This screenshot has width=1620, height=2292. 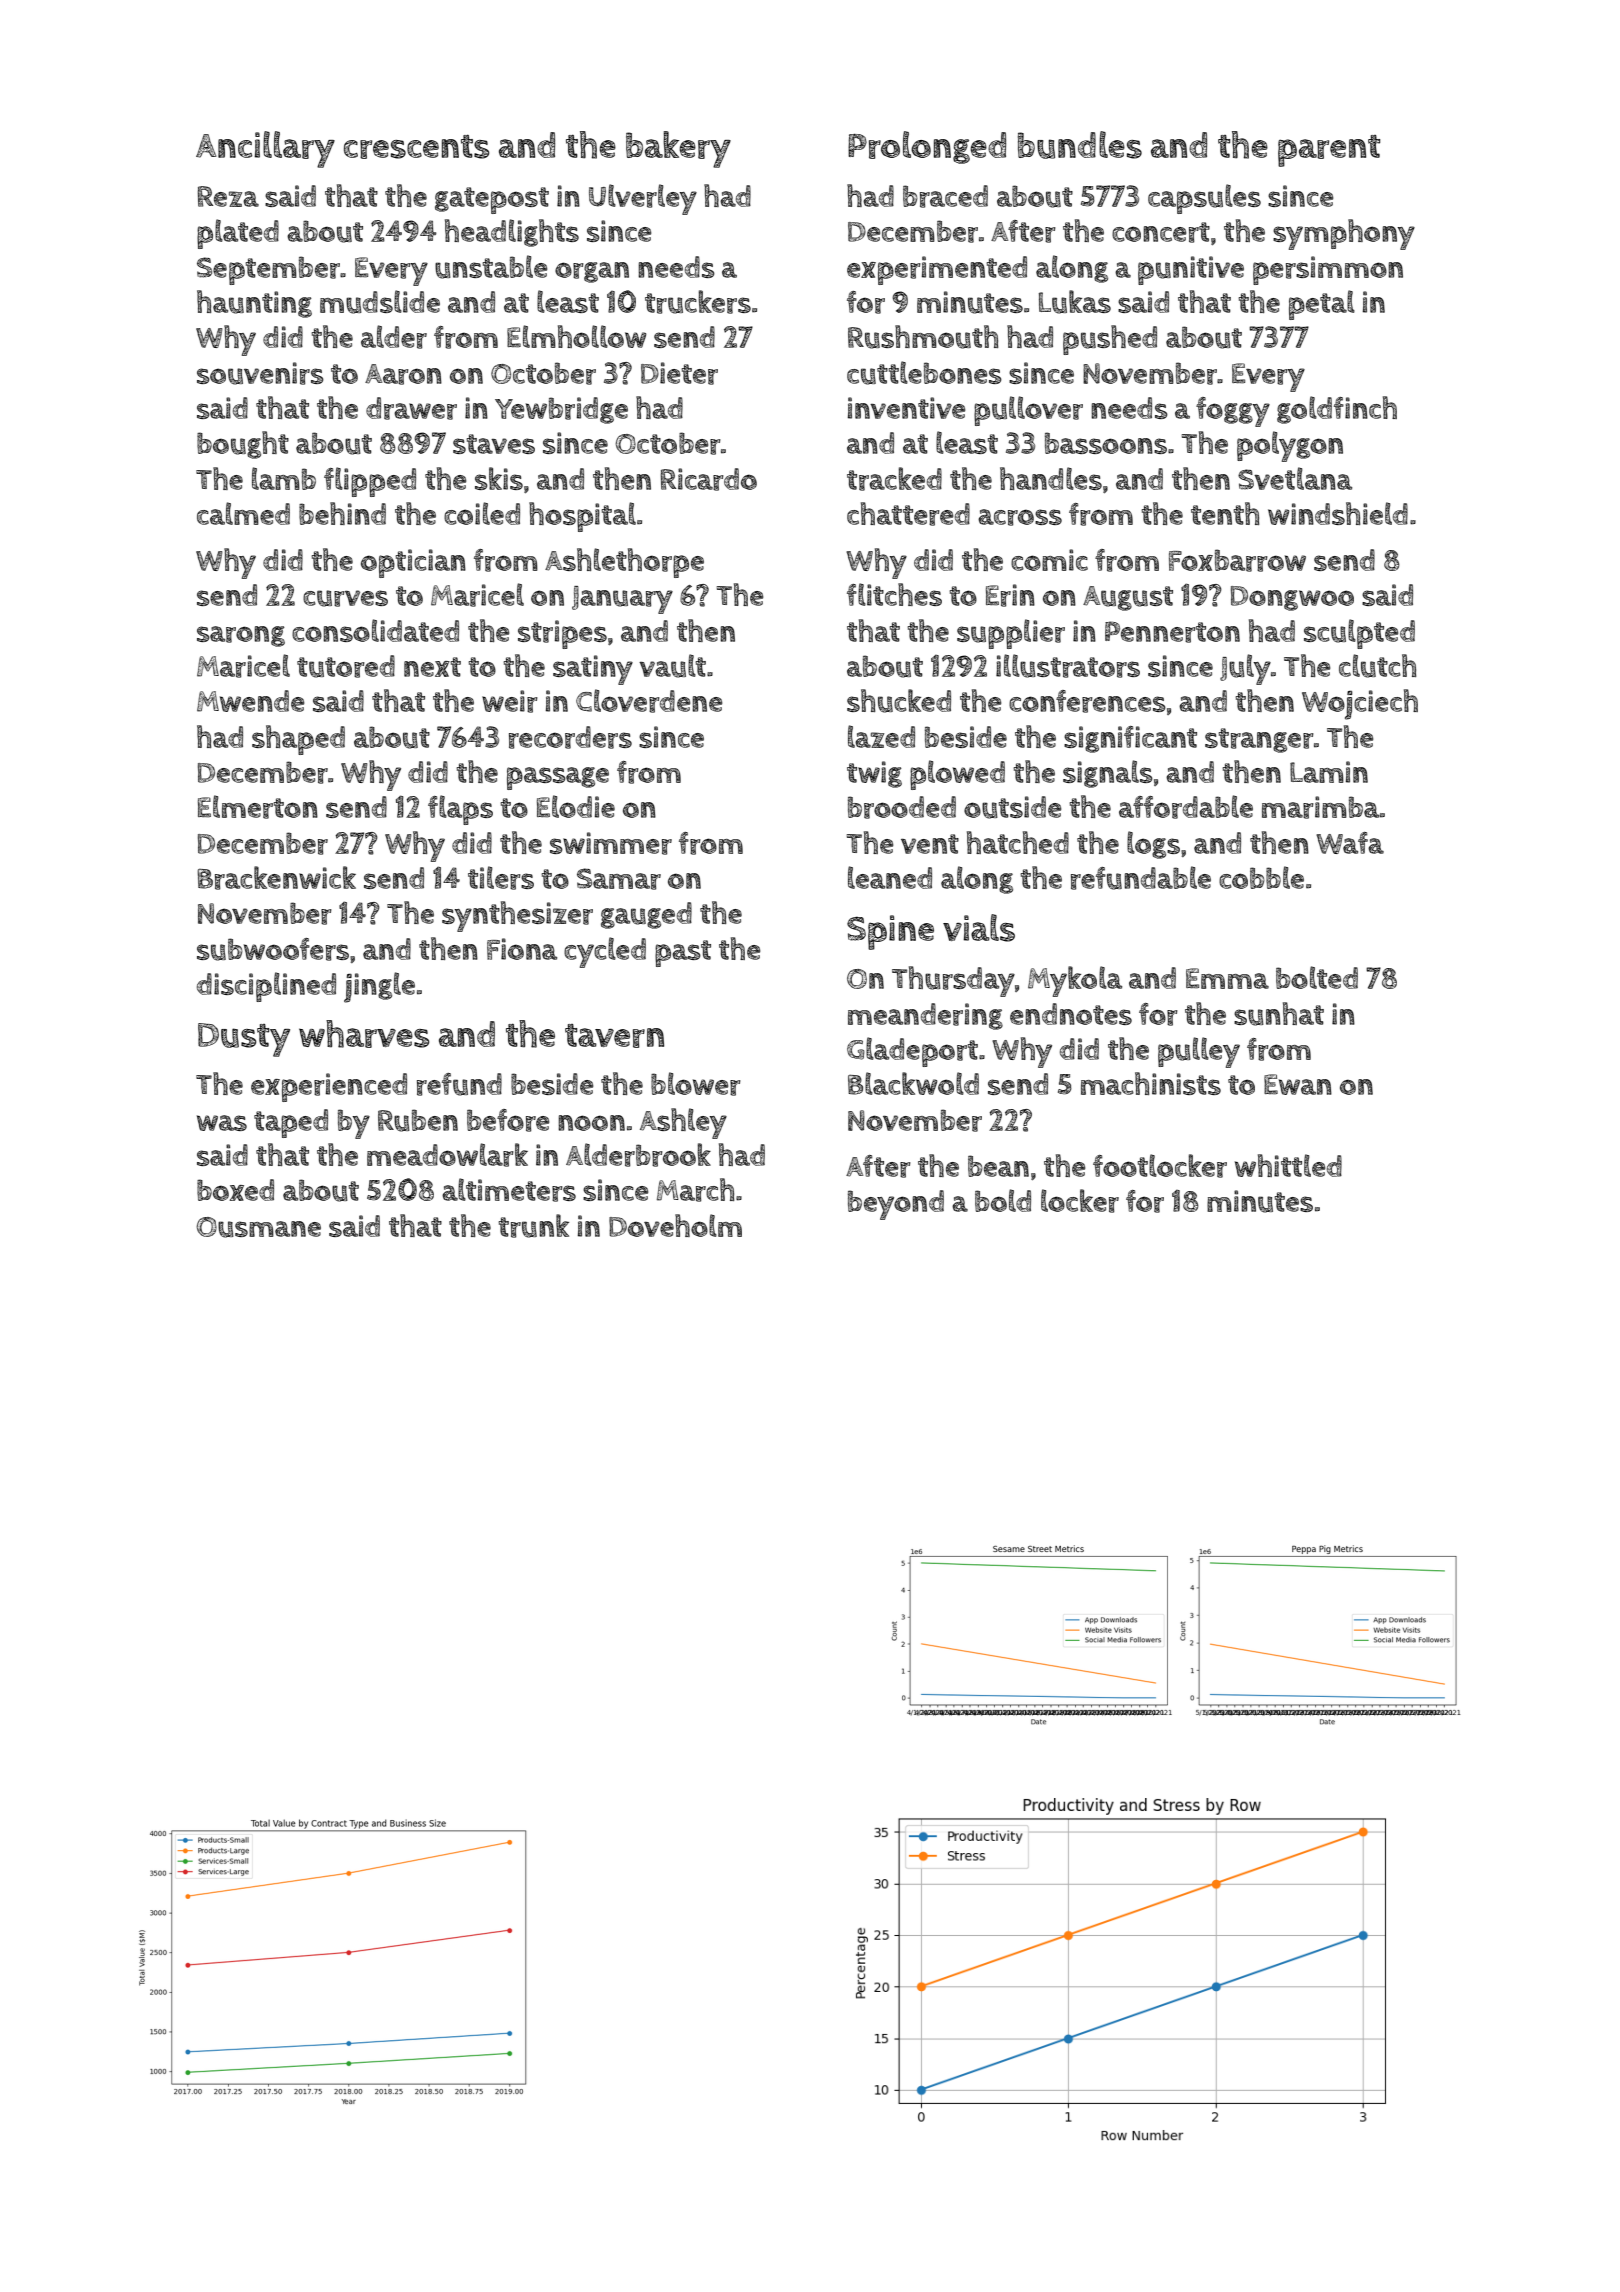 What do you see at coordinates (1321, 807) in the screenshot?
I see `marimba` at bounding box center [1321, 807].
